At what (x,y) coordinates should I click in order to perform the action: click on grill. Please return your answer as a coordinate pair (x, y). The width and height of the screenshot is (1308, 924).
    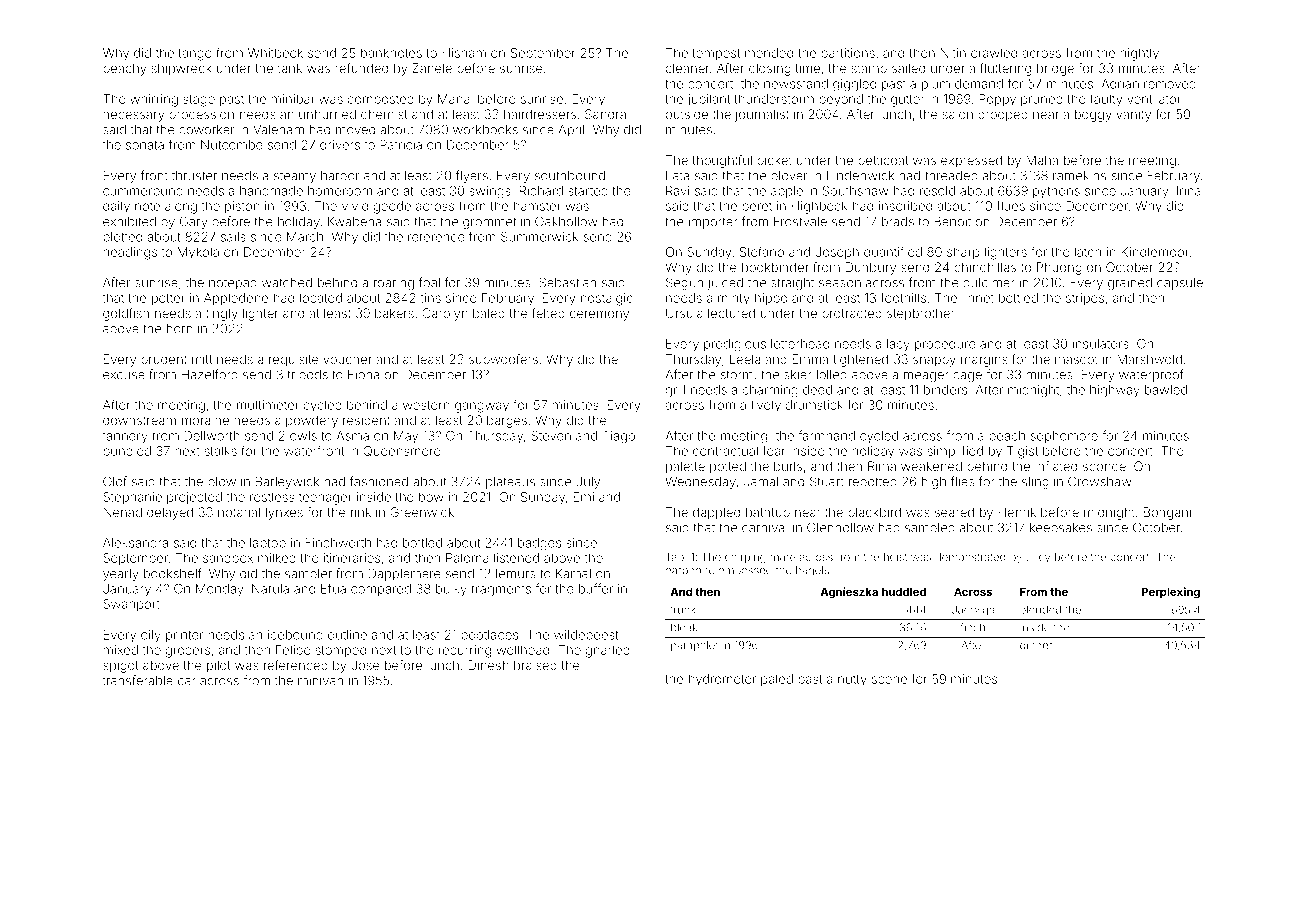
    Looking at the image, I should click on (675, 391).
